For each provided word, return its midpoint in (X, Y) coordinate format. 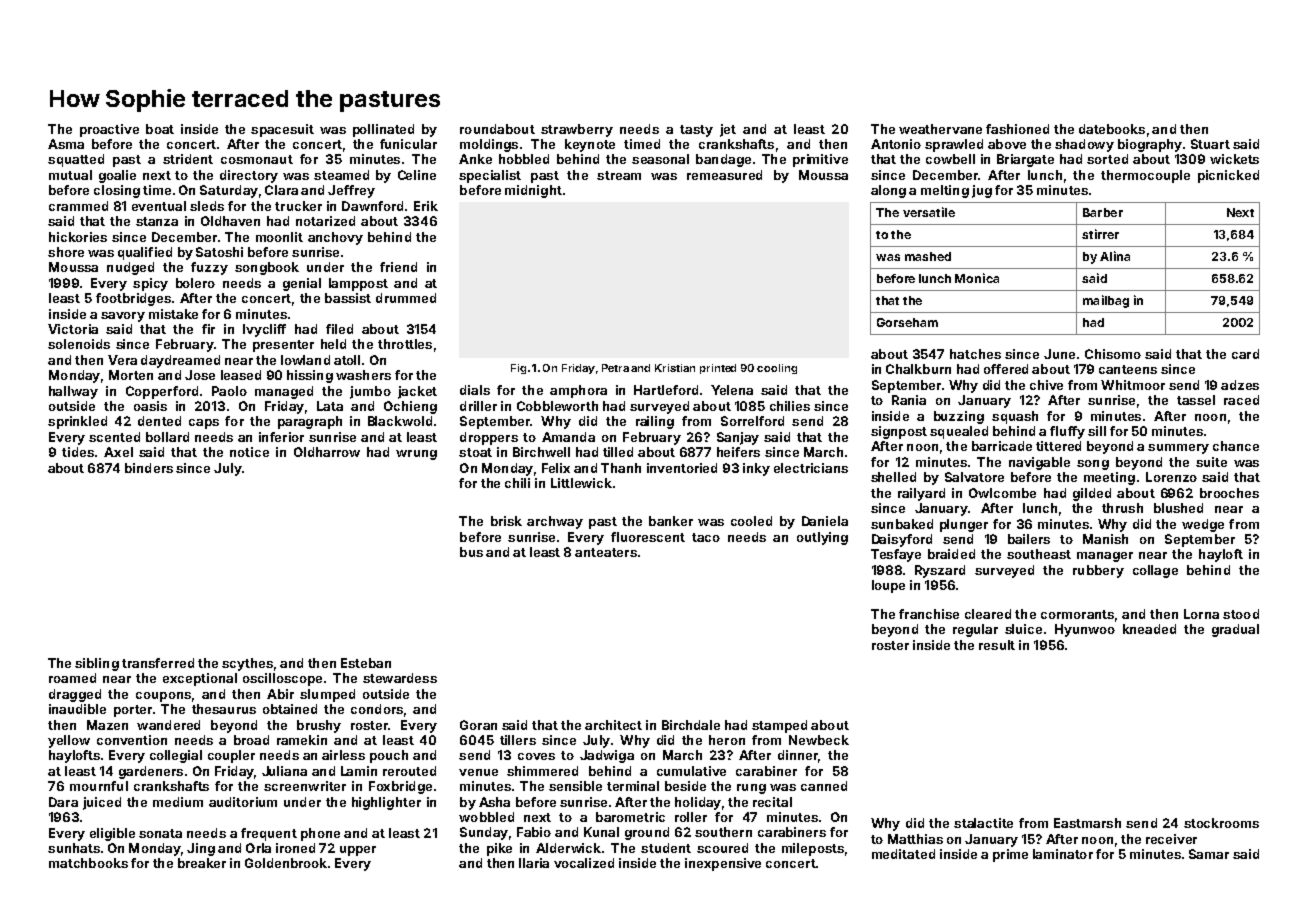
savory (123, 317)
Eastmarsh (1087, 823)
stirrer (1100, 234)
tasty (696, 131)
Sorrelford (752, 421)
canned (824, 786)
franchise (929, 614)
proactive (109, 130)
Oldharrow (327, 452)
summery (1178, 449)
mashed (928, 256)
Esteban (366, 663)
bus (471, 552)
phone (320, 834)
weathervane (940, 129)
